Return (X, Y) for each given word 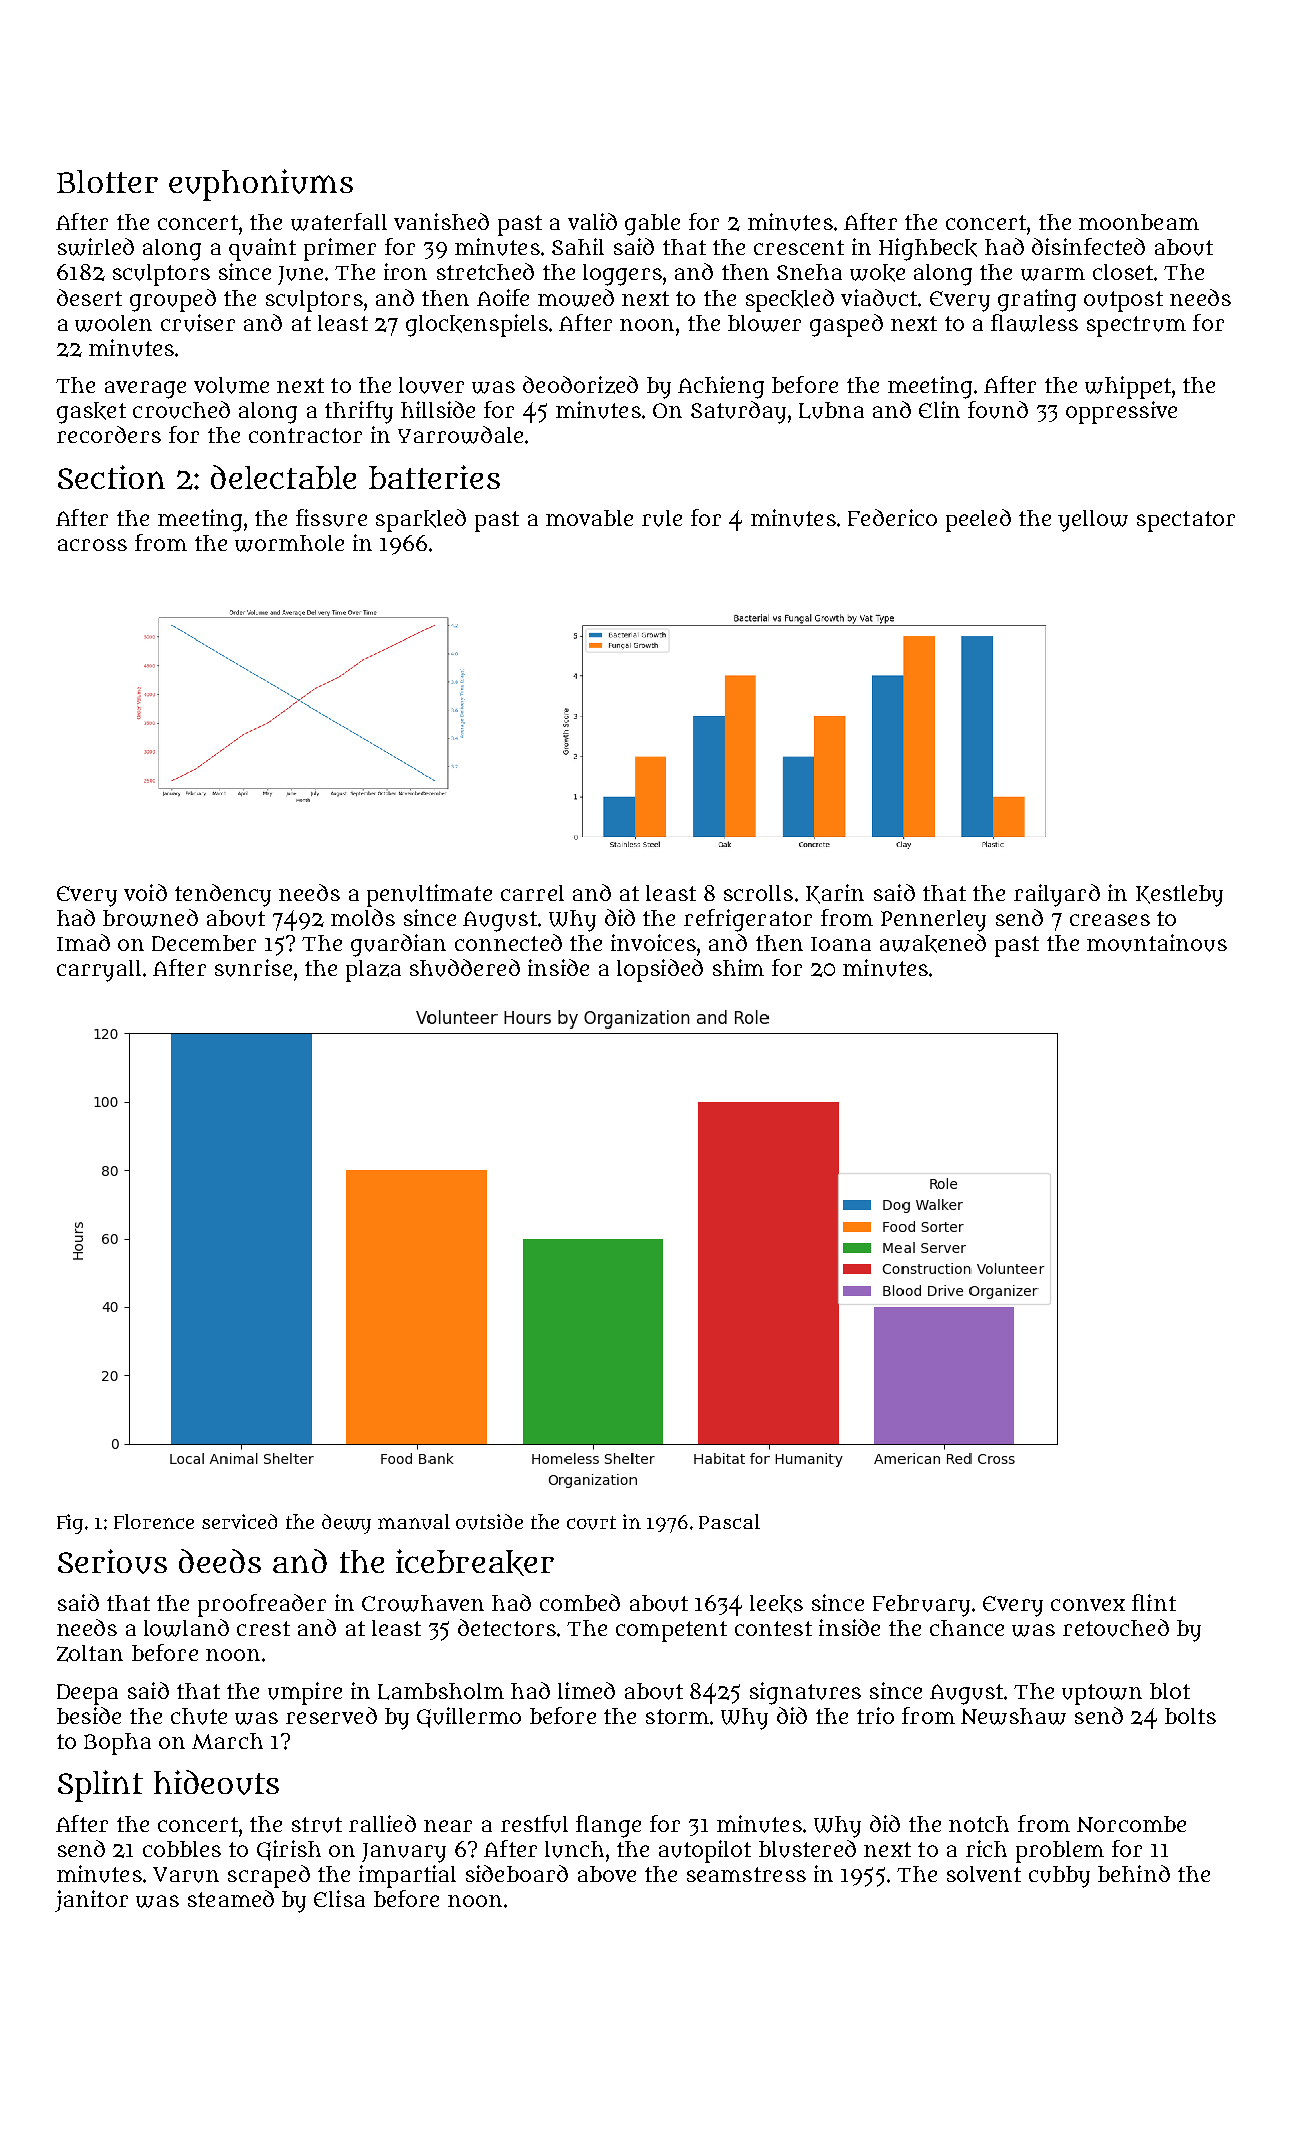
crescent (799, 247)
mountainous (1157, 943)
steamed (231, 1898)
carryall (99, 971)
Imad (83, 942)
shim (738, 967)
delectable (283, 477)
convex (1088, 1605)
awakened (933, 943)
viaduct (879, 298)
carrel (532, 893)
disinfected (1088, 246)
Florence (154, 1521)
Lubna (831, 410)
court (591, 1523)
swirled (96, 247)
